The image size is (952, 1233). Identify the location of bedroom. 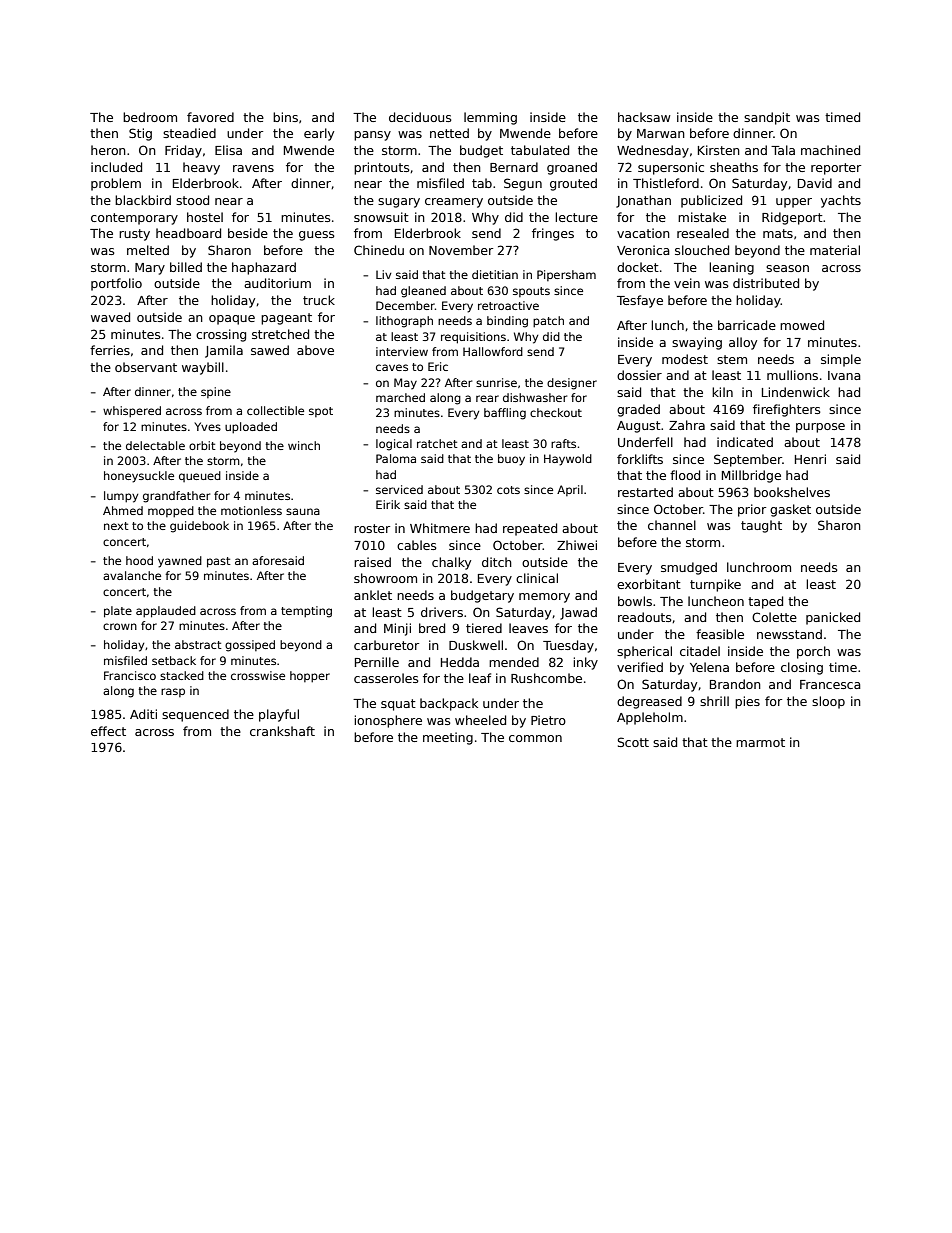
(150, 117).
